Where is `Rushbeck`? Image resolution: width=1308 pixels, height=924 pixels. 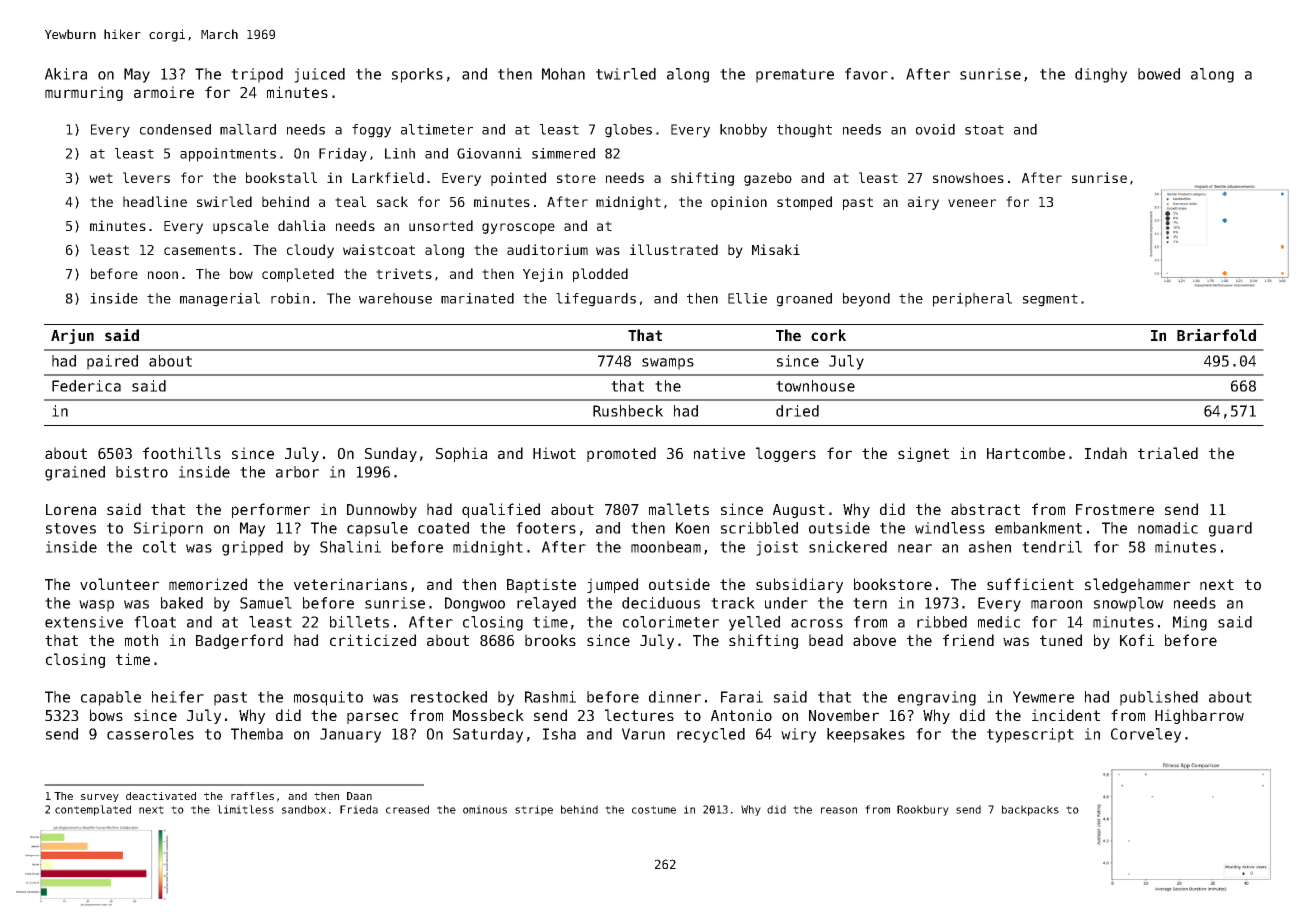
Rushbeck is located at coordinates (628, 411).
